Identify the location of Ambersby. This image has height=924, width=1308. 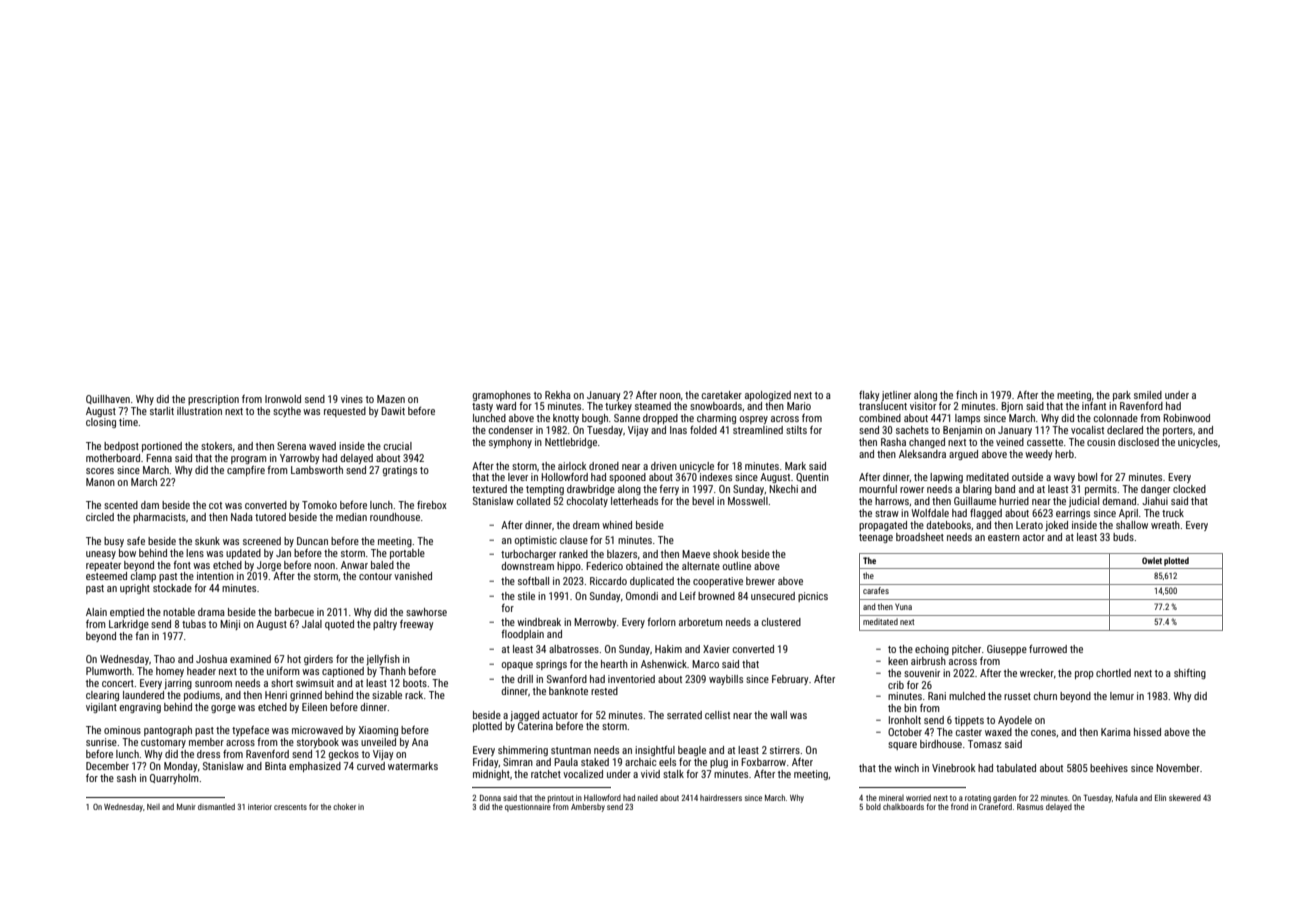
(588, 807).
